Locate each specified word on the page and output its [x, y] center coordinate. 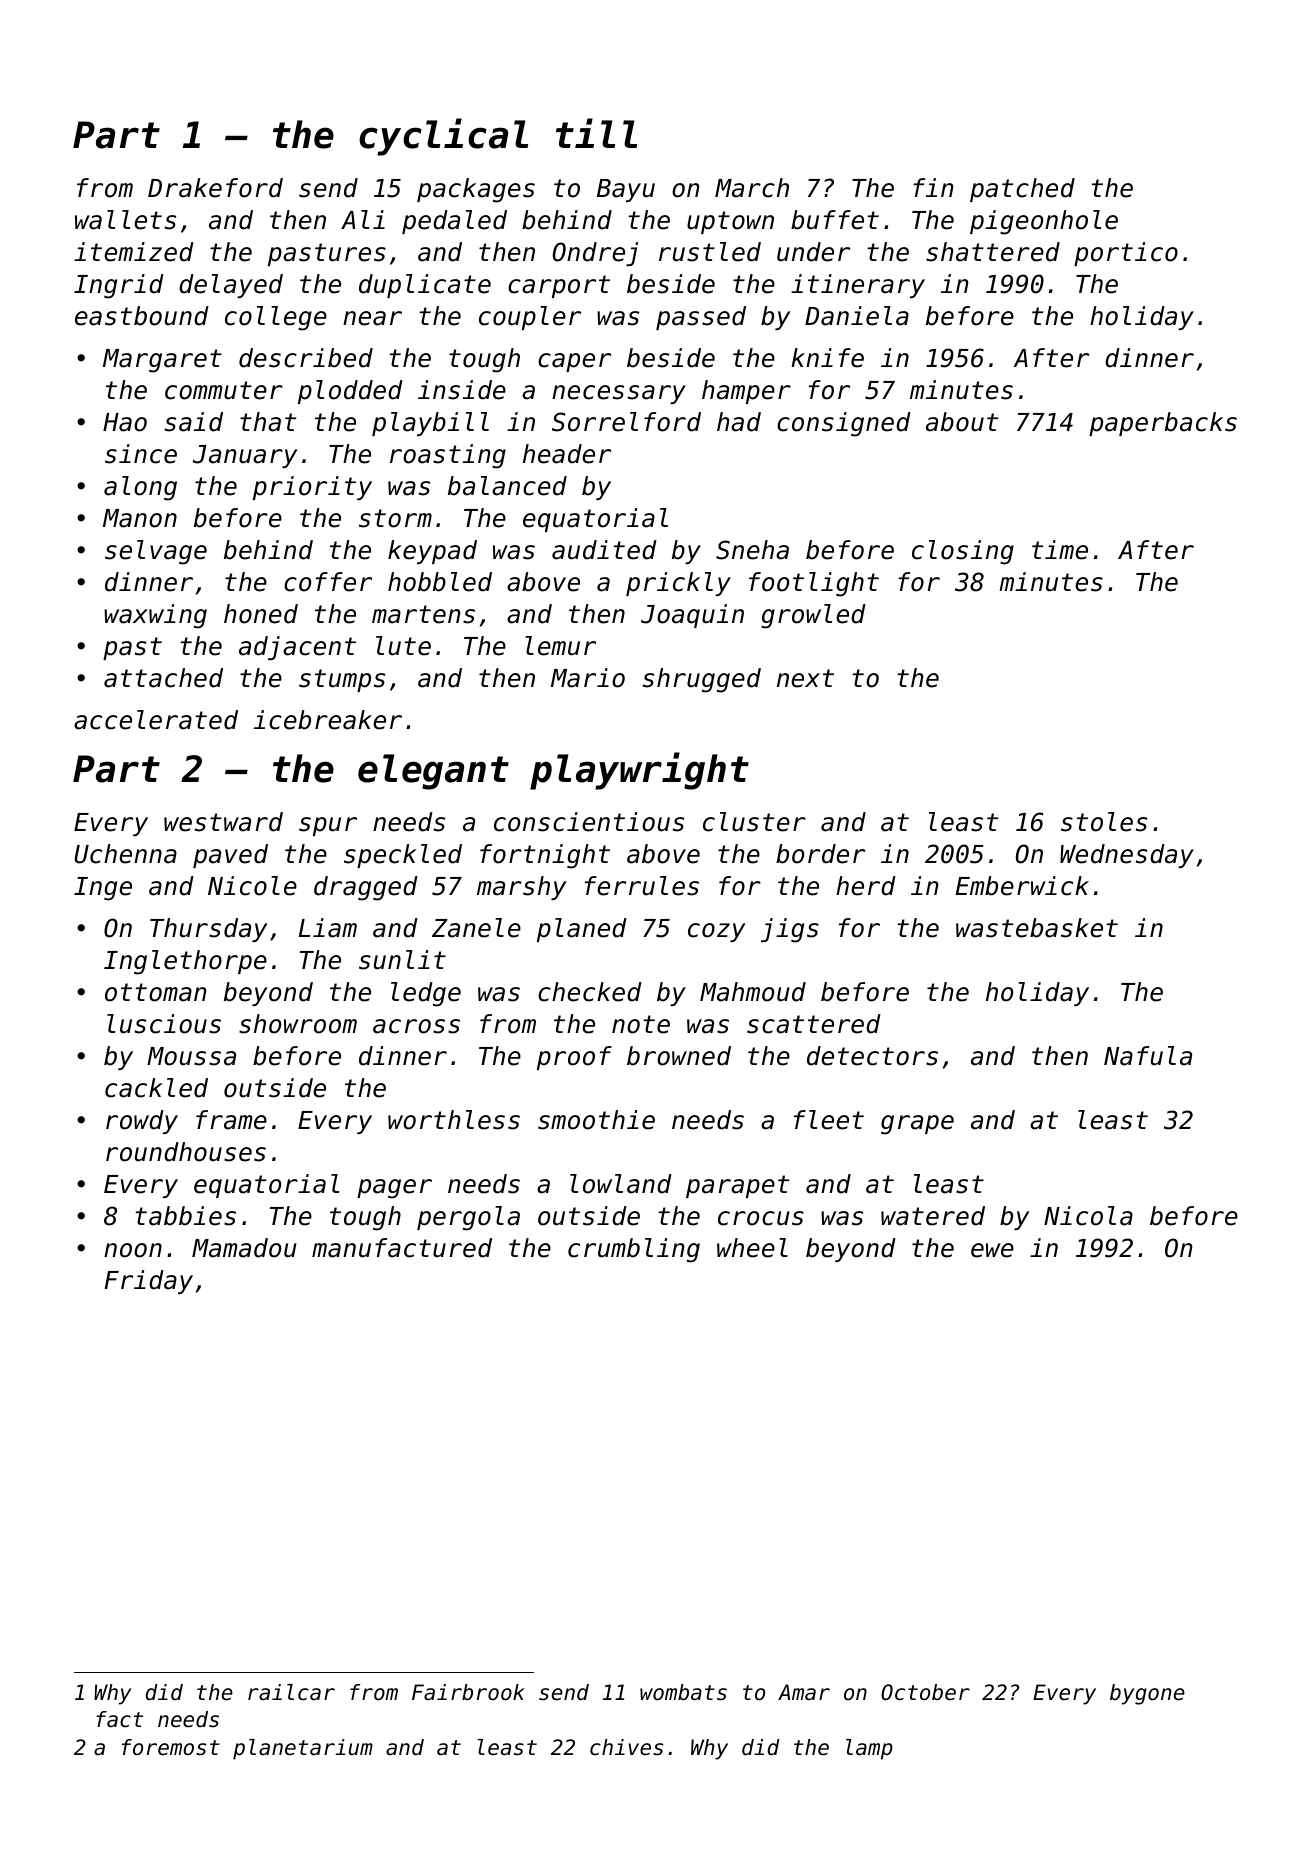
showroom [298, 1024]
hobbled [440, 582]
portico [1126, 254]
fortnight [545, 856]
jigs [790, 930]
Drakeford [215, 188]
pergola [468, 1218]
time [1060, 550]
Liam [328, 928]
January [245, 456]
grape [917, 1125]
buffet [835, 220]
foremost [171, 1747]
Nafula [1148, 1056]
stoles [1104, 822]
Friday [148, 1282]
